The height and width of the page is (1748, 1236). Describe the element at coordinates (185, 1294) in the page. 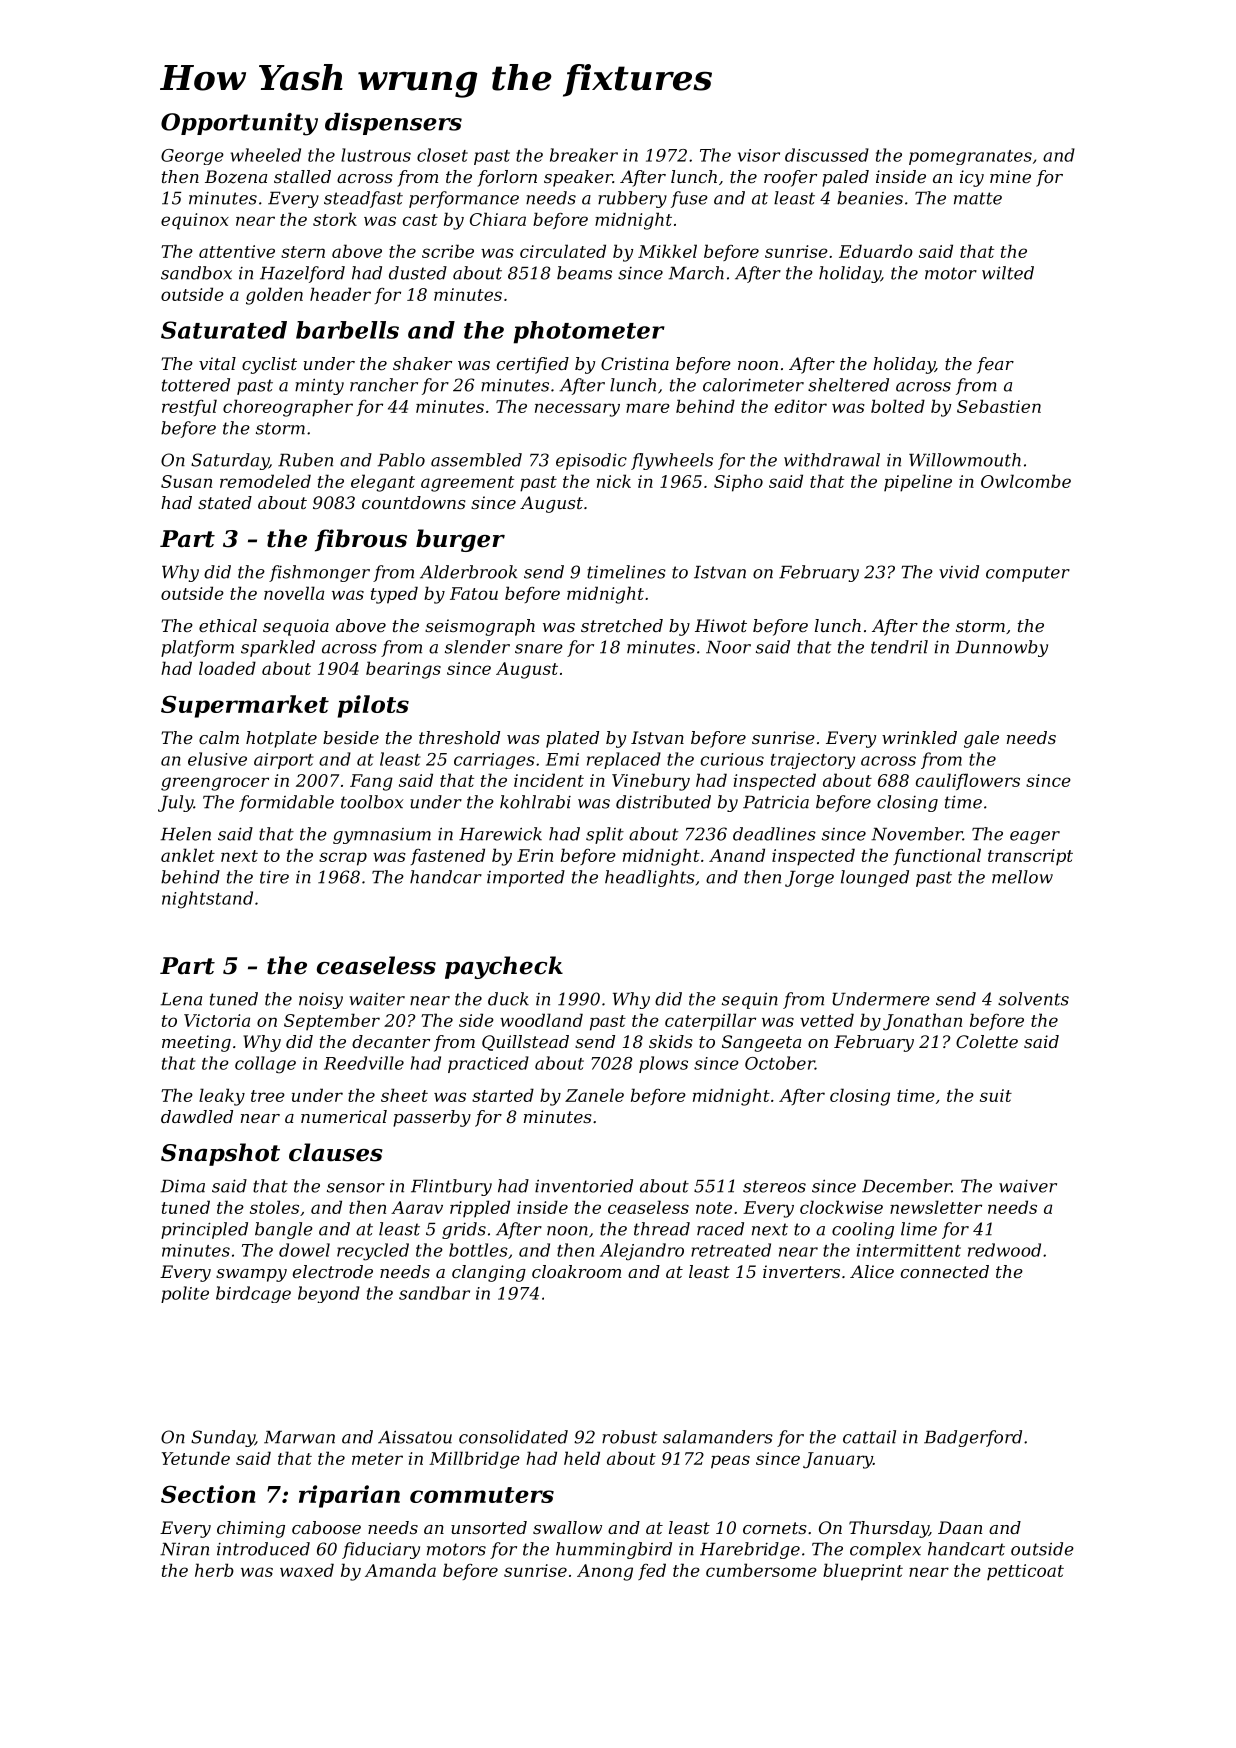

I see `polite` at that location.
